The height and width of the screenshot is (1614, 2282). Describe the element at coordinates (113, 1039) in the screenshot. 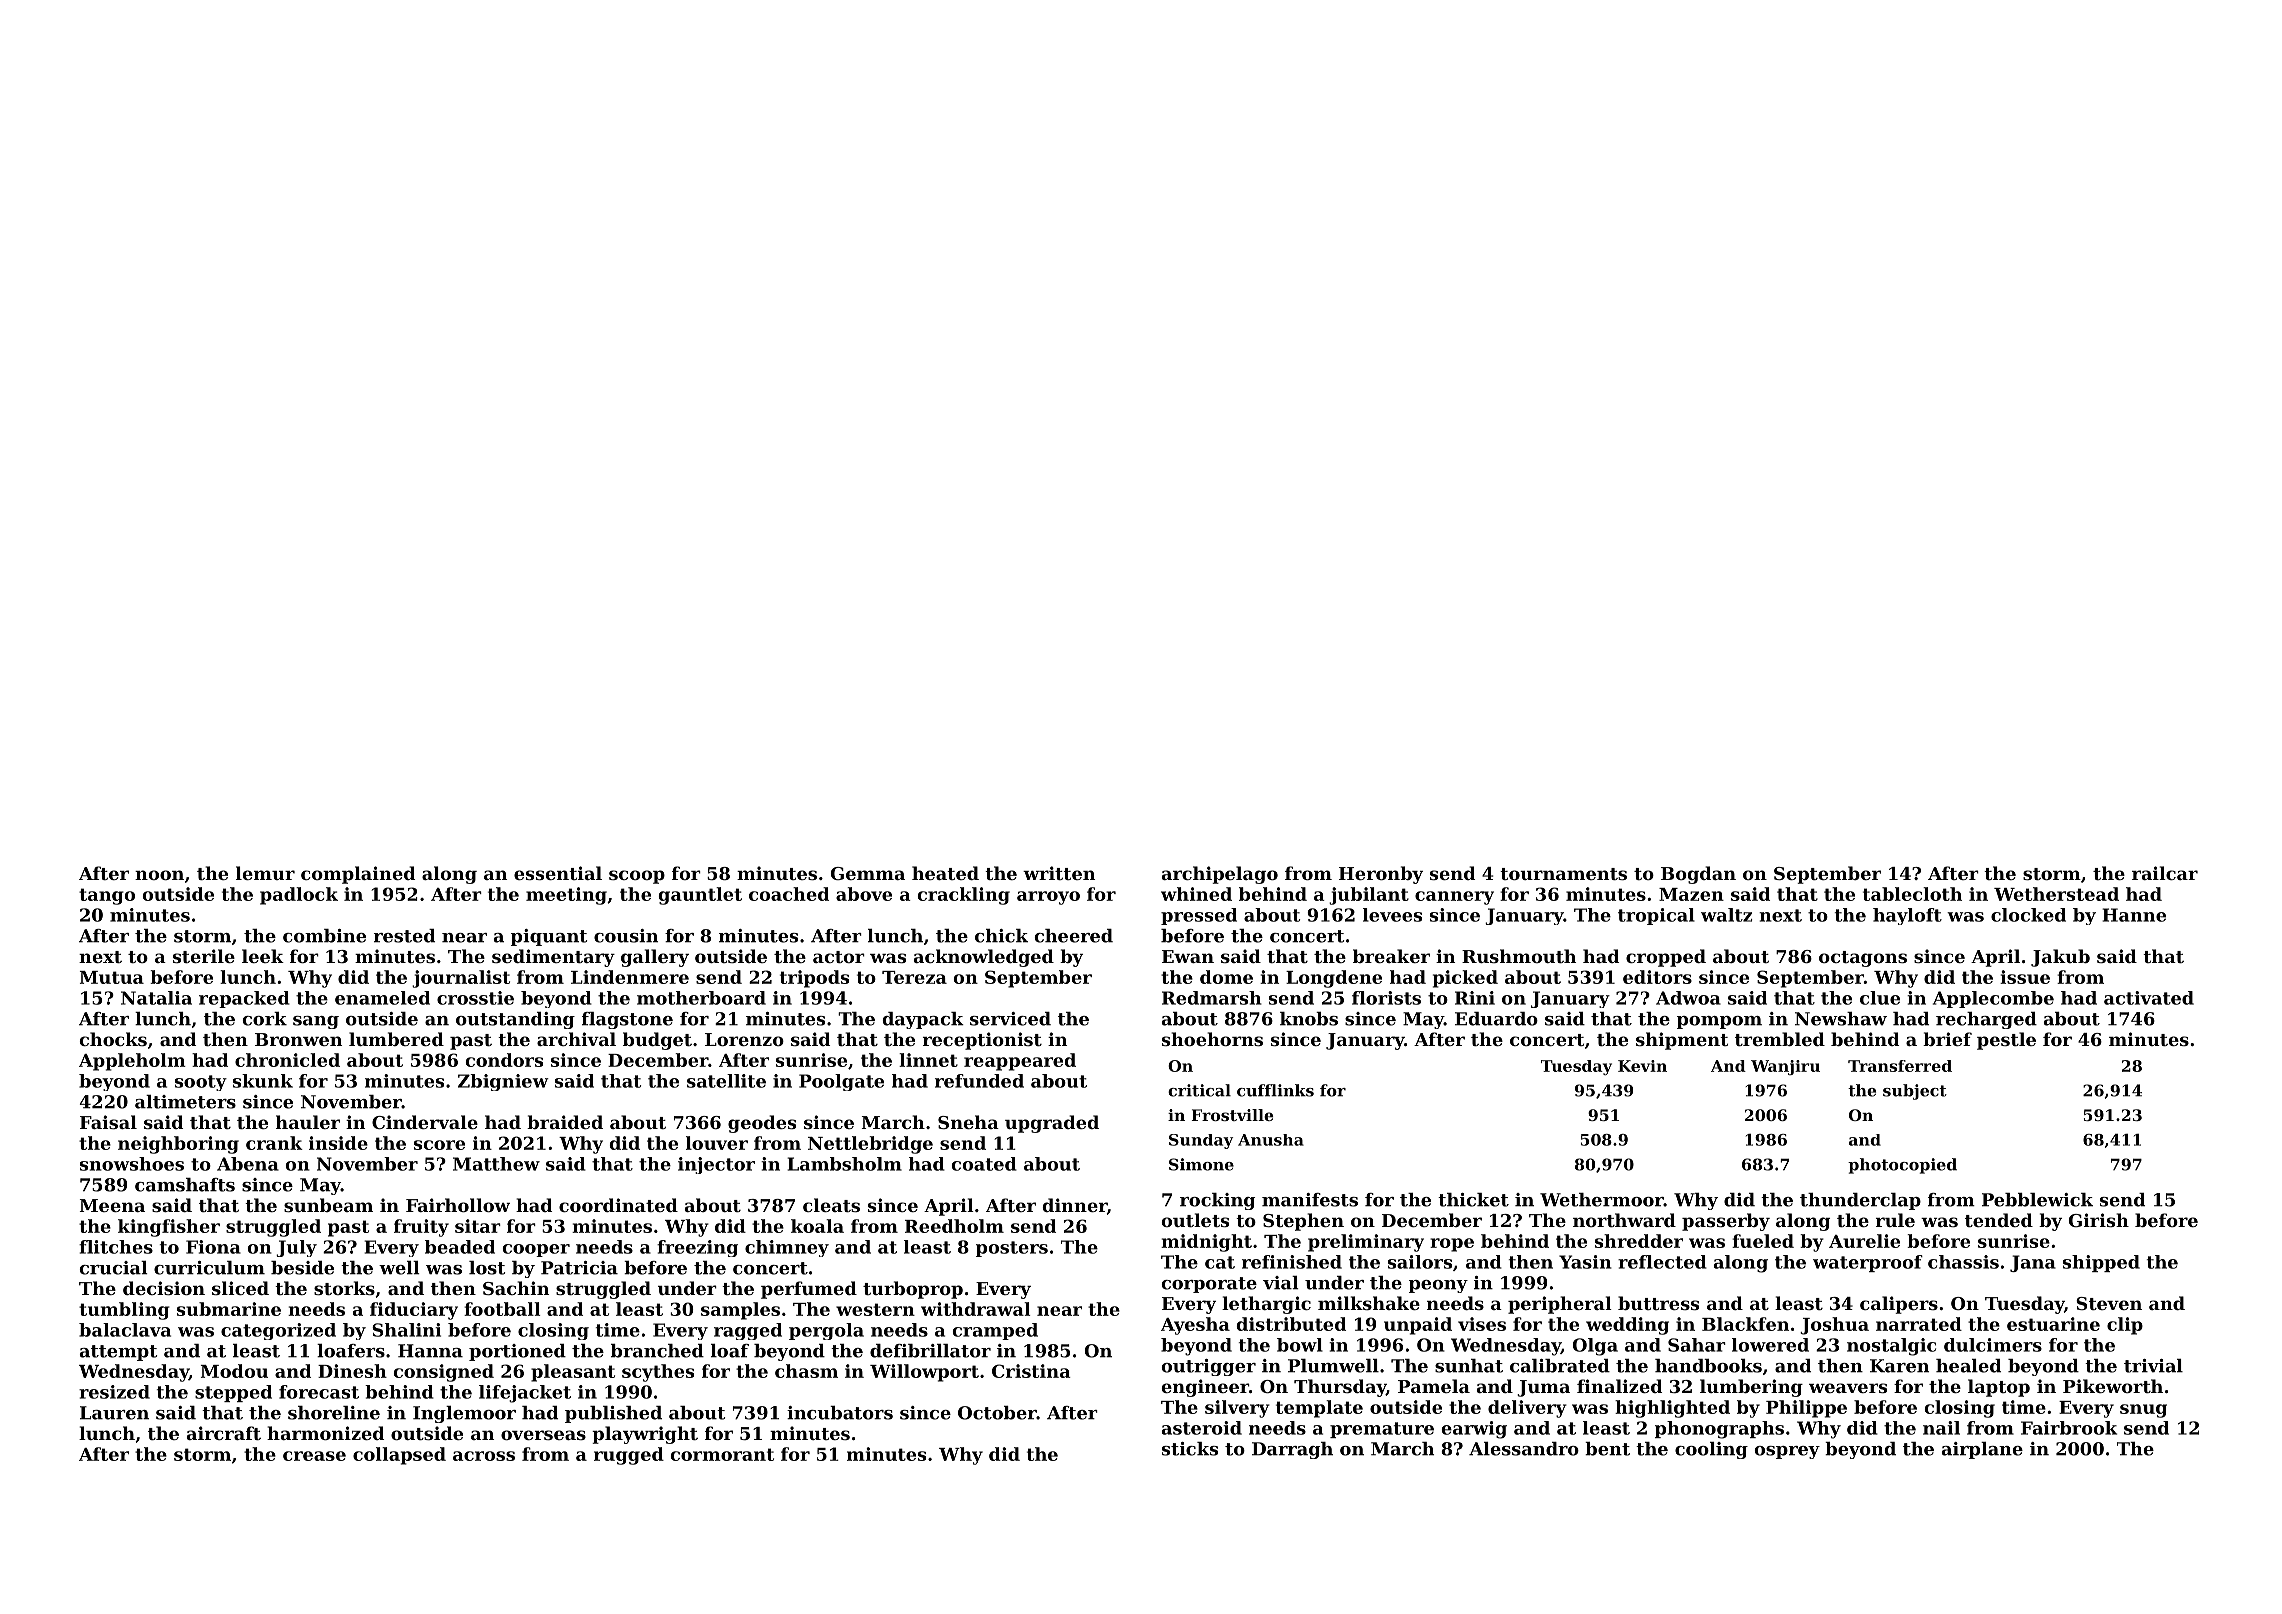

I see `chocks` at that location.
